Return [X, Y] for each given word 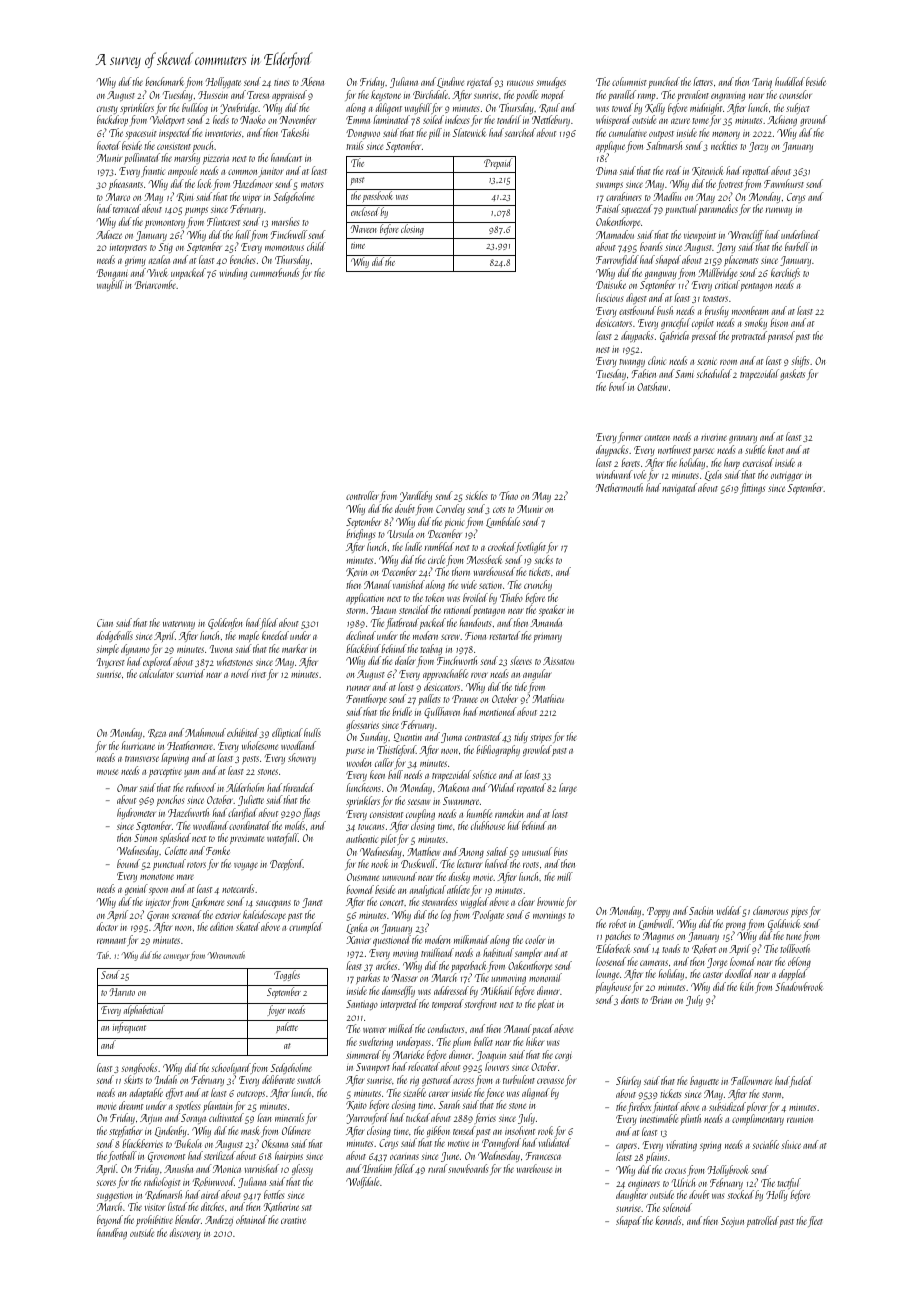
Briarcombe [155, 284]
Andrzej [219, 1220]
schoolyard [231, 1068]
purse [355, 752]
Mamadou [615, 234]
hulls [312, 732]
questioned [392, 940]
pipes [799, 913]
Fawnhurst [784, 183]
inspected [175, 133]
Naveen [364, 229]
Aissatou [558, 661]
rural [437, 1168]
